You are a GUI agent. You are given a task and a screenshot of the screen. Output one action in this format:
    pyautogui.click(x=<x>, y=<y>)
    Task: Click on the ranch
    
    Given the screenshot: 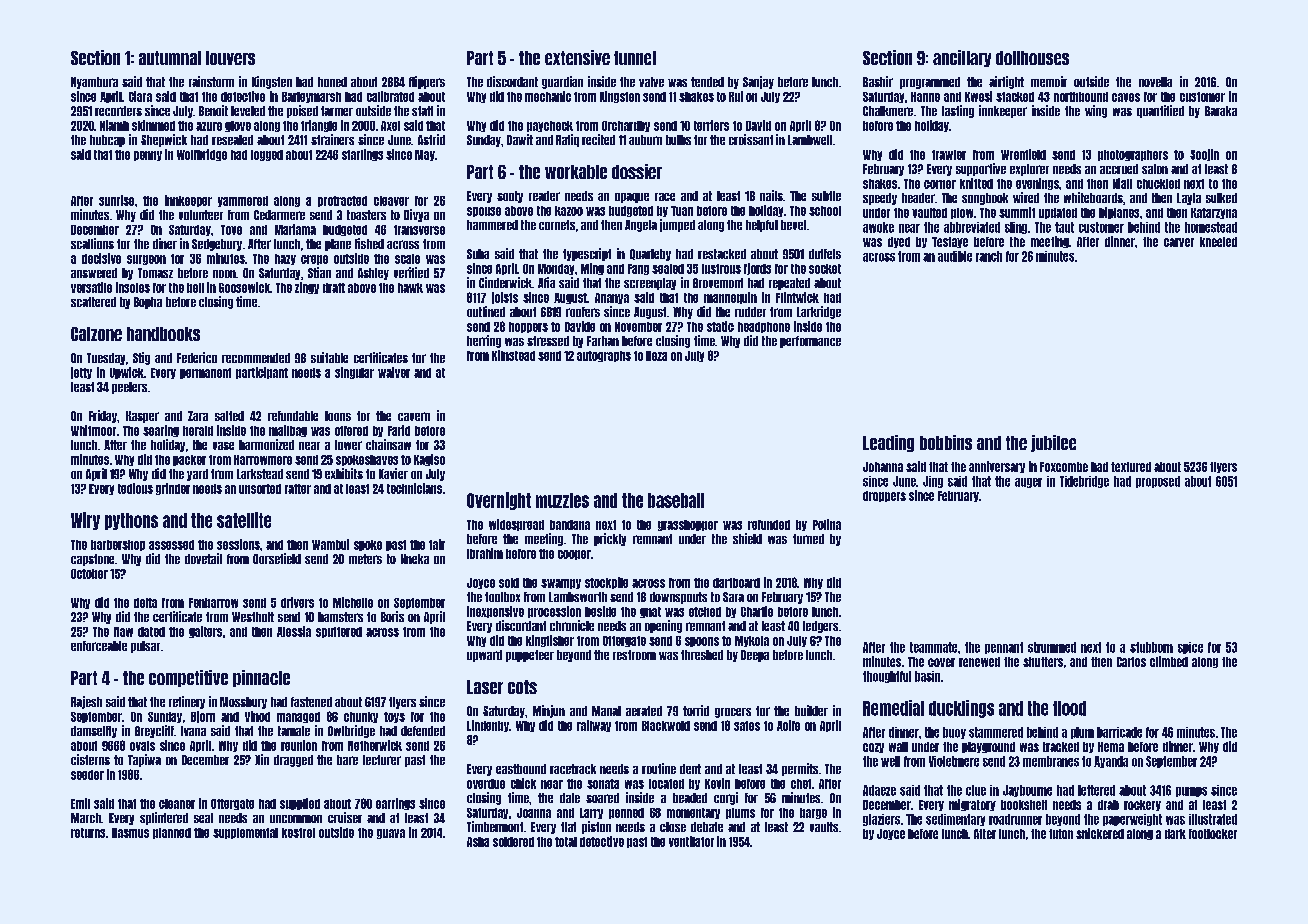 What is the action you would take?
    pyautogui.click(x=989, y=256)
